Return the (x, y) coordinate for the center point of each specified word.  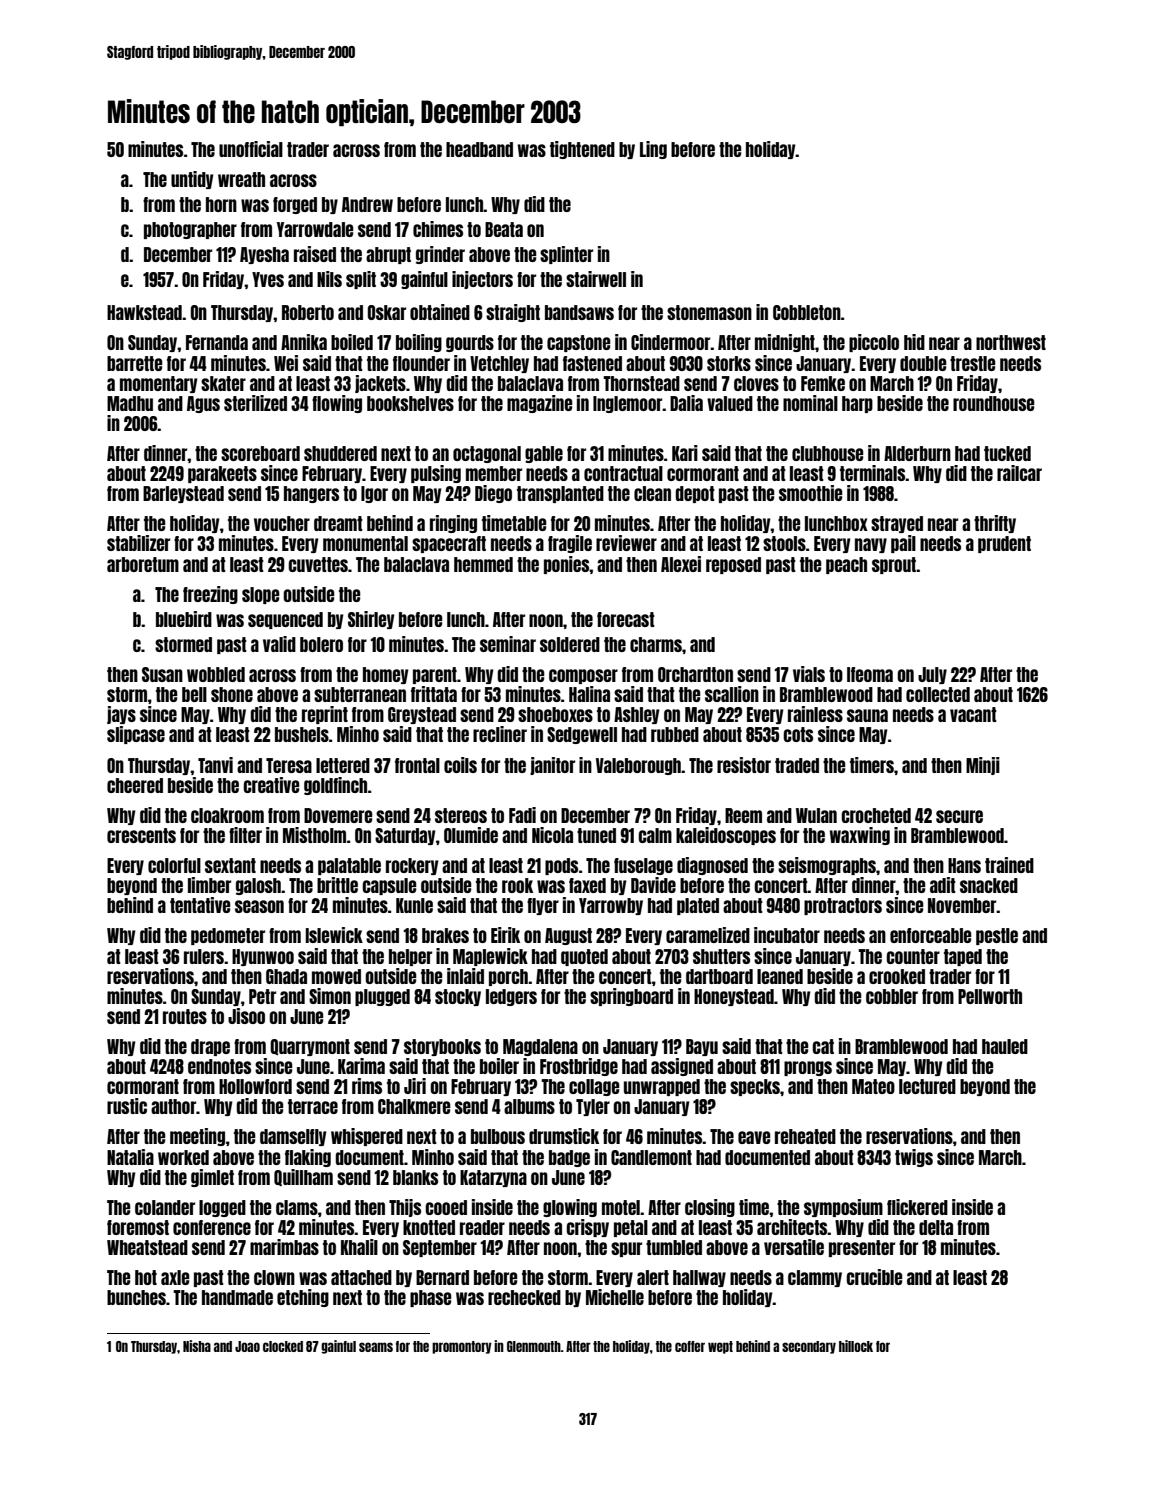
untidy (192, 180)
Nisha (197, 1346)
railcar (1019, 473)
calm (655, 835)
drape (210, 1047)
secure (959, 816)
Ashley (637, 715)
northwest (1011, 342)
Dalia (686, 403)
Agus (203, 404)
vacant (973, 714)
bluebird (184, 619)
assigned (682, 1067)
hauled (1005, 1046)
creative (271, 785)
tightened (582, 150)
